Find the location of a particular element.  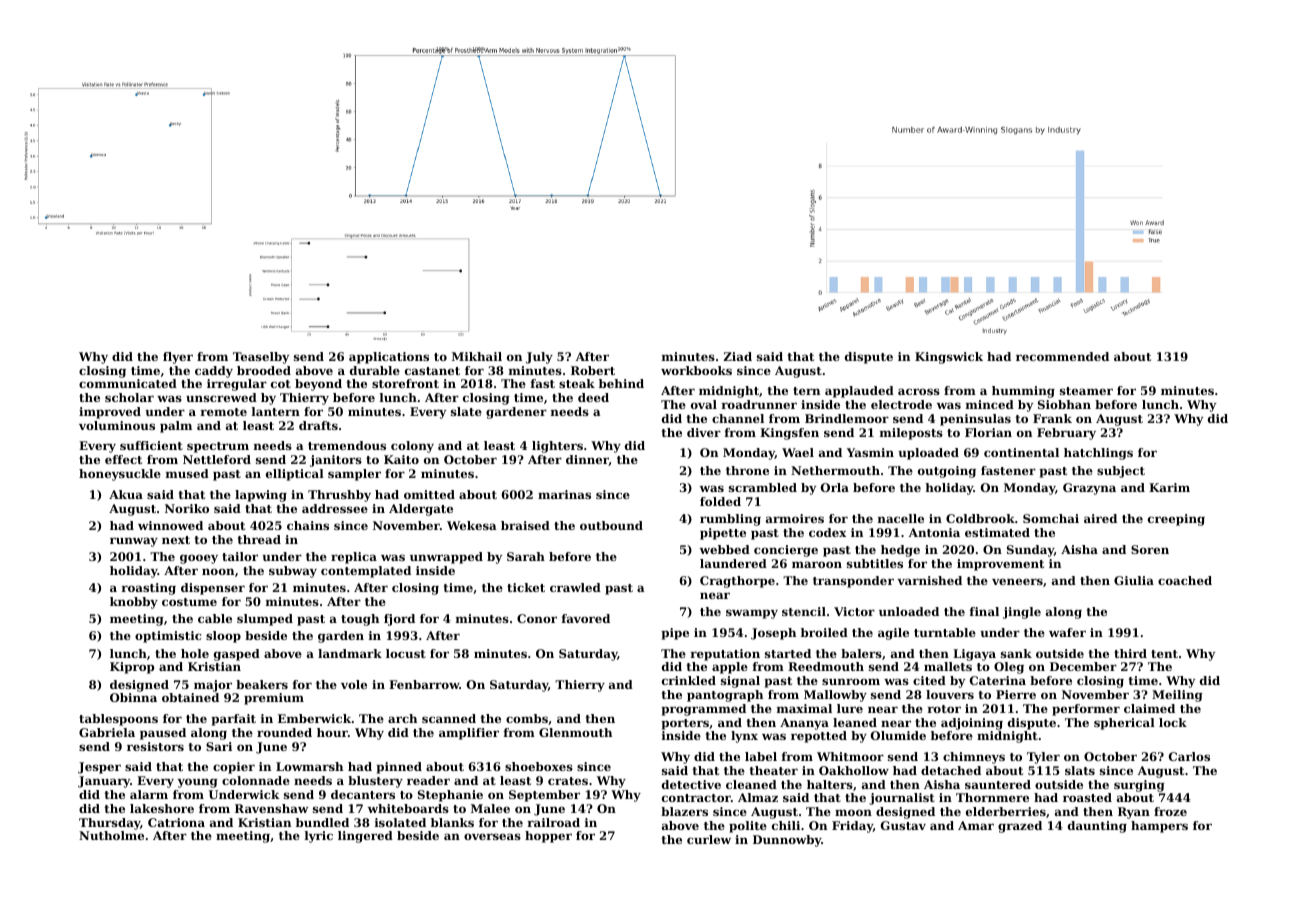

grazed is located at coordinates (1020, 827).
